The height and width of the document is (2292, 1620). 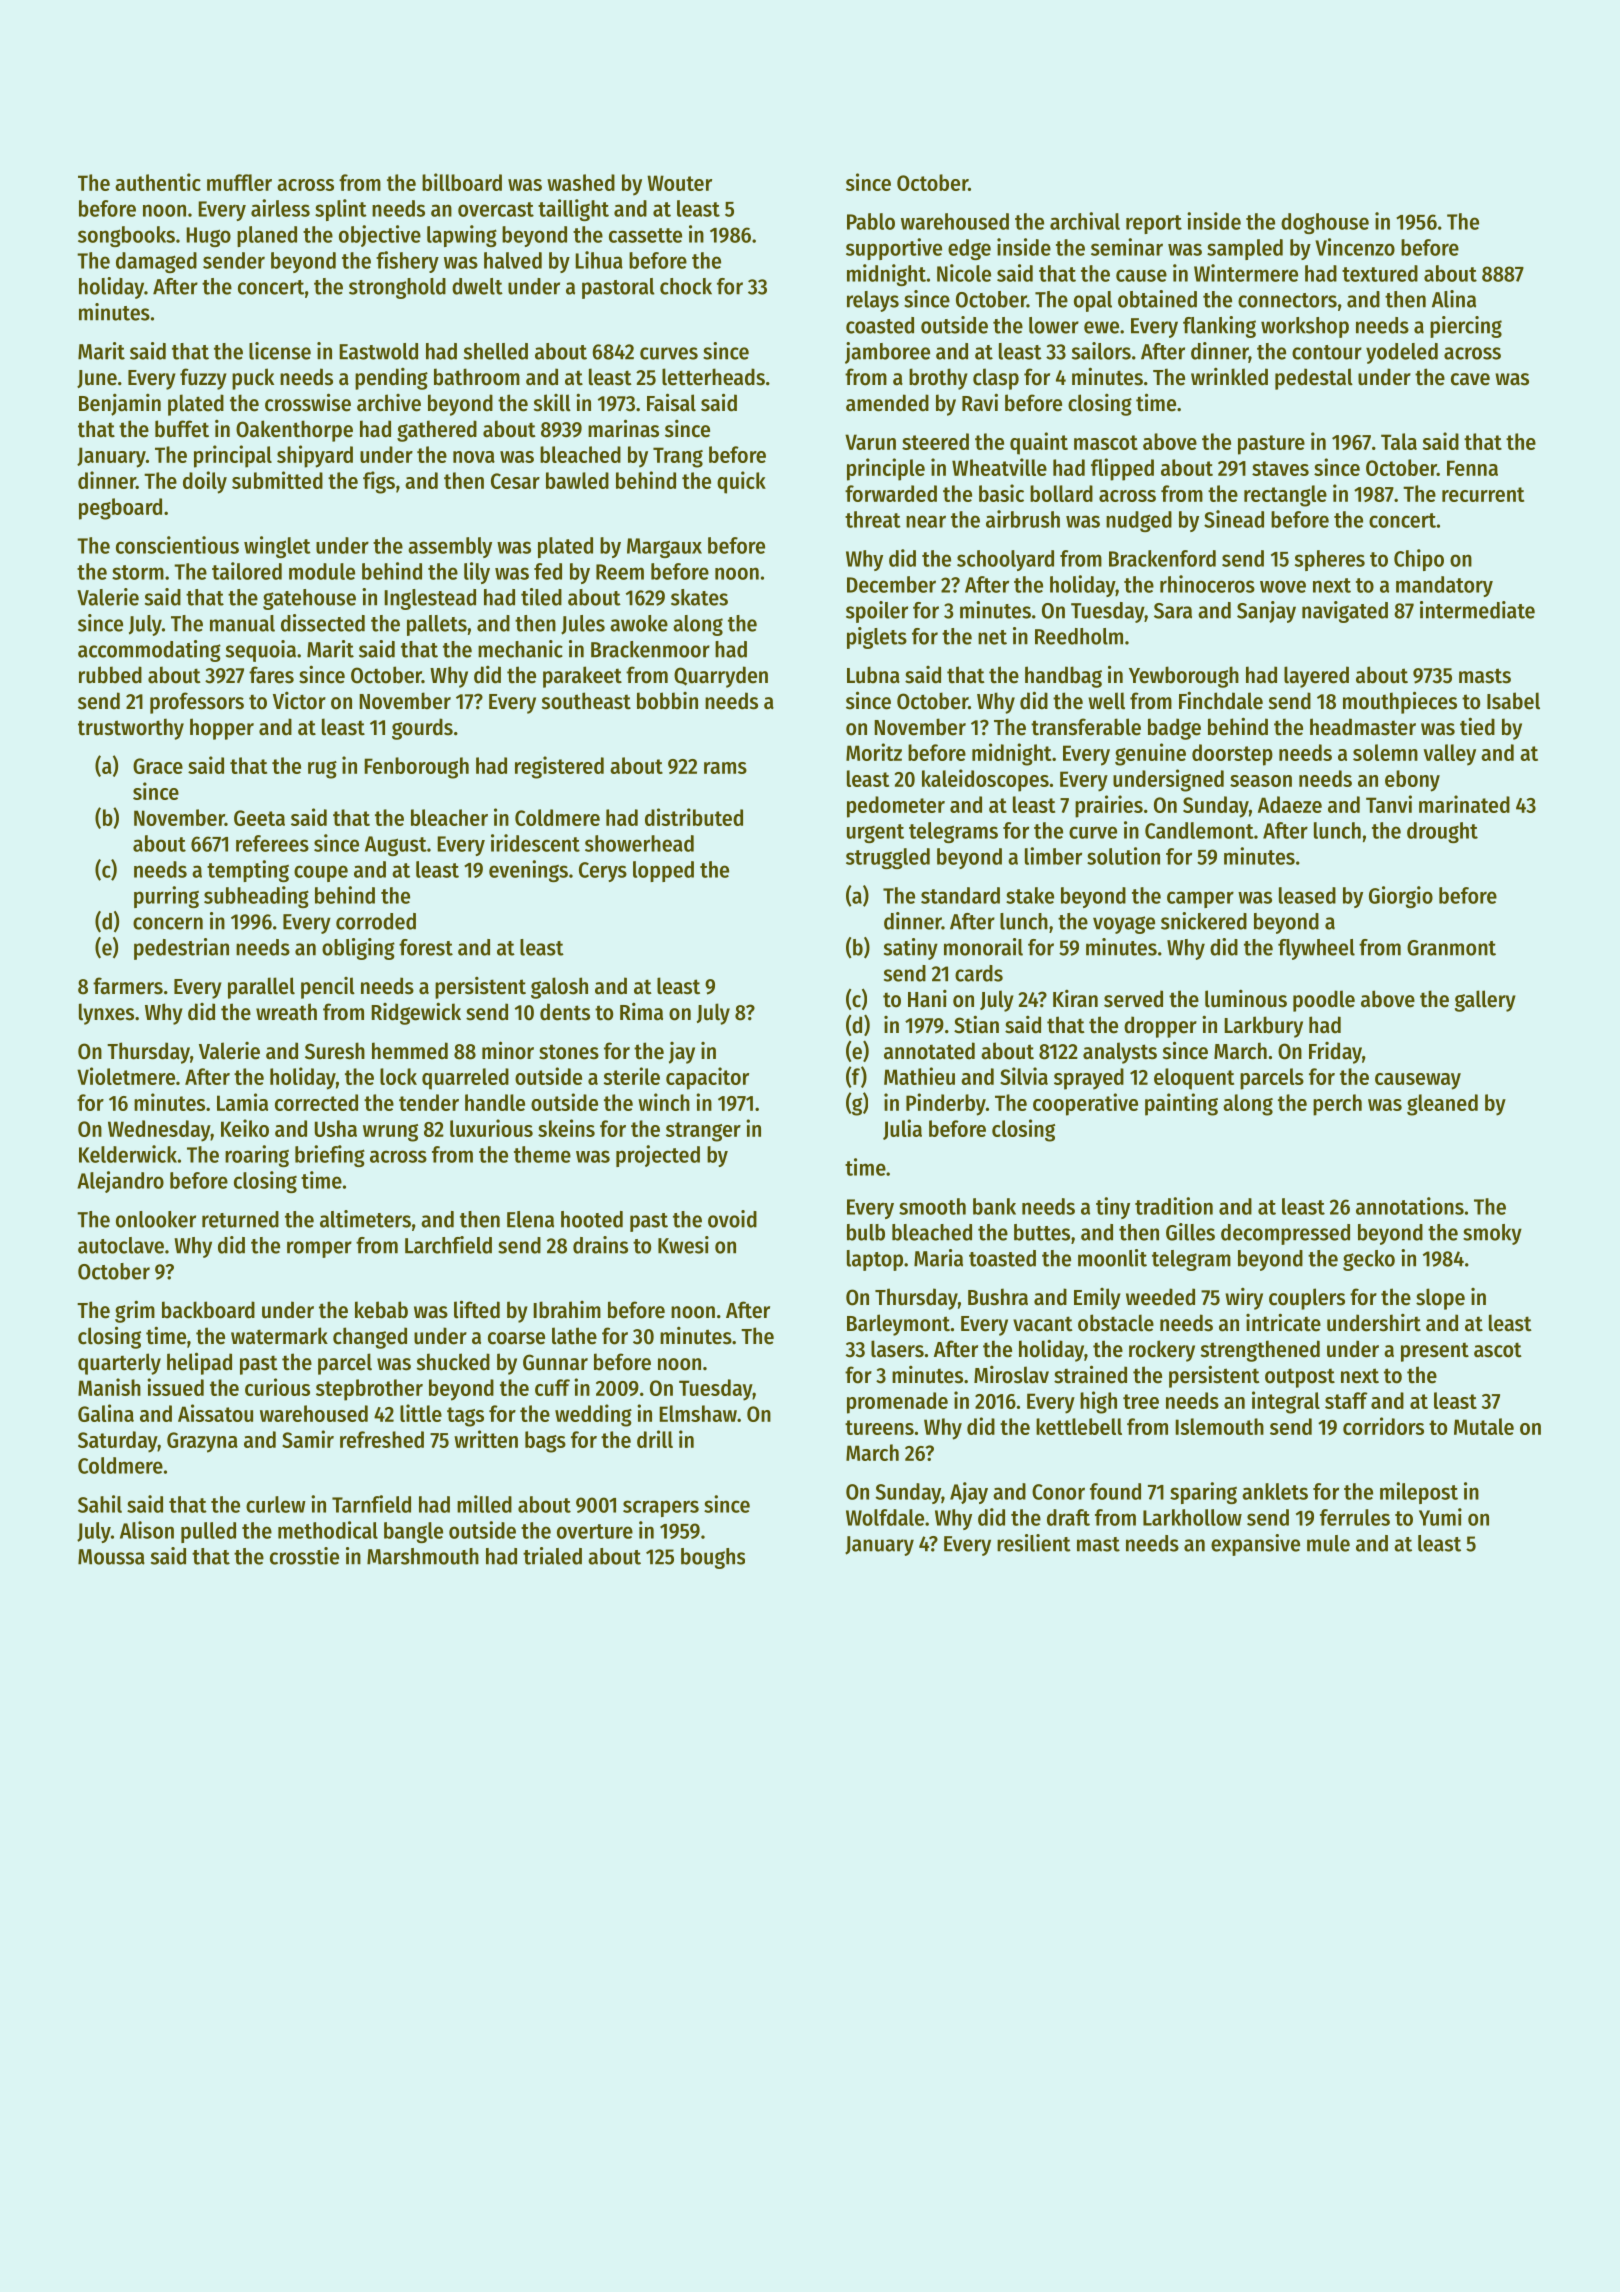 I want to click on romper, so click(x=319, y=1249).
